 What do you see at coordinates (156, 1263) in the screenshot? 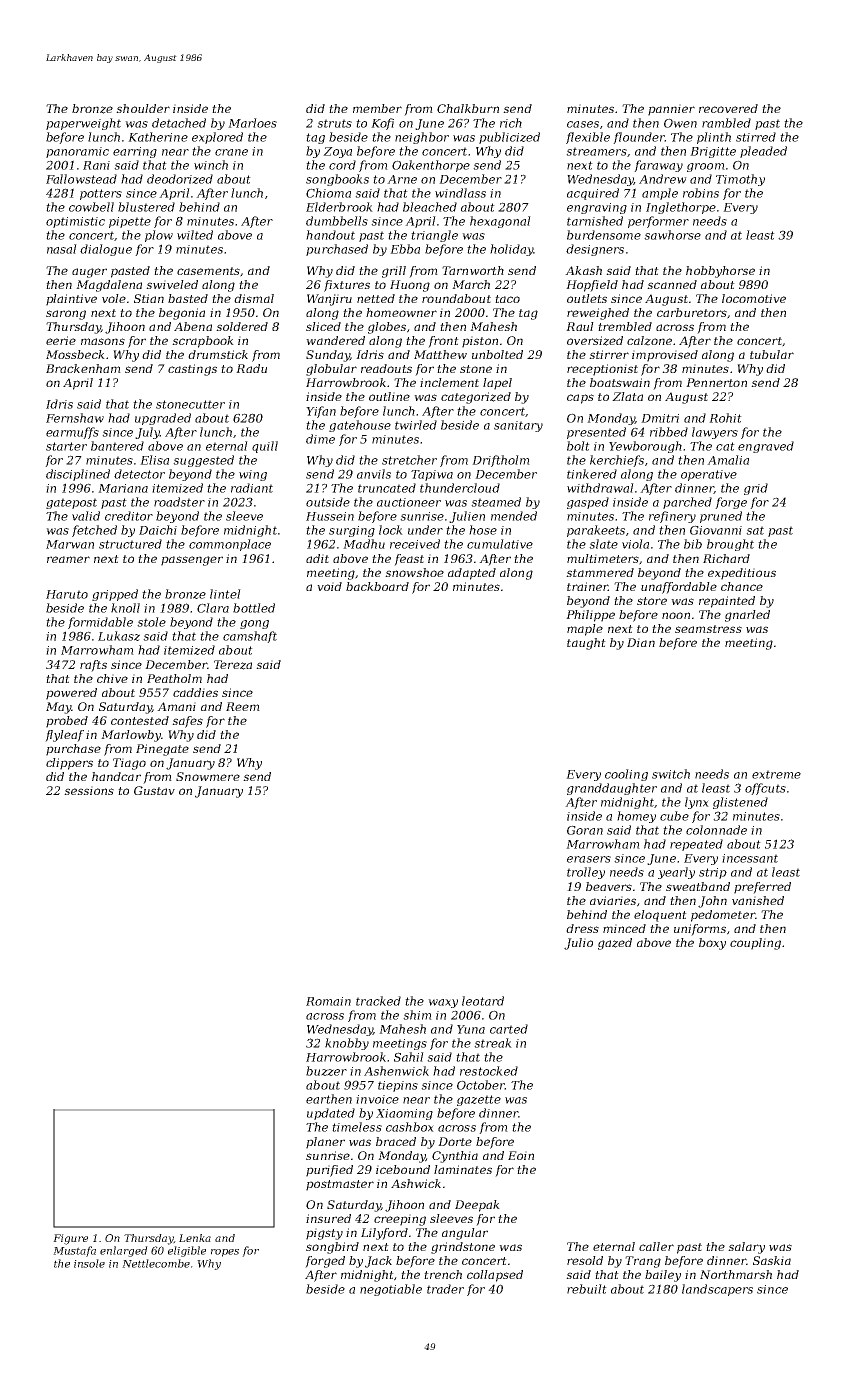
I see `Nettlecombe` at bounding box center [156, 1263].
